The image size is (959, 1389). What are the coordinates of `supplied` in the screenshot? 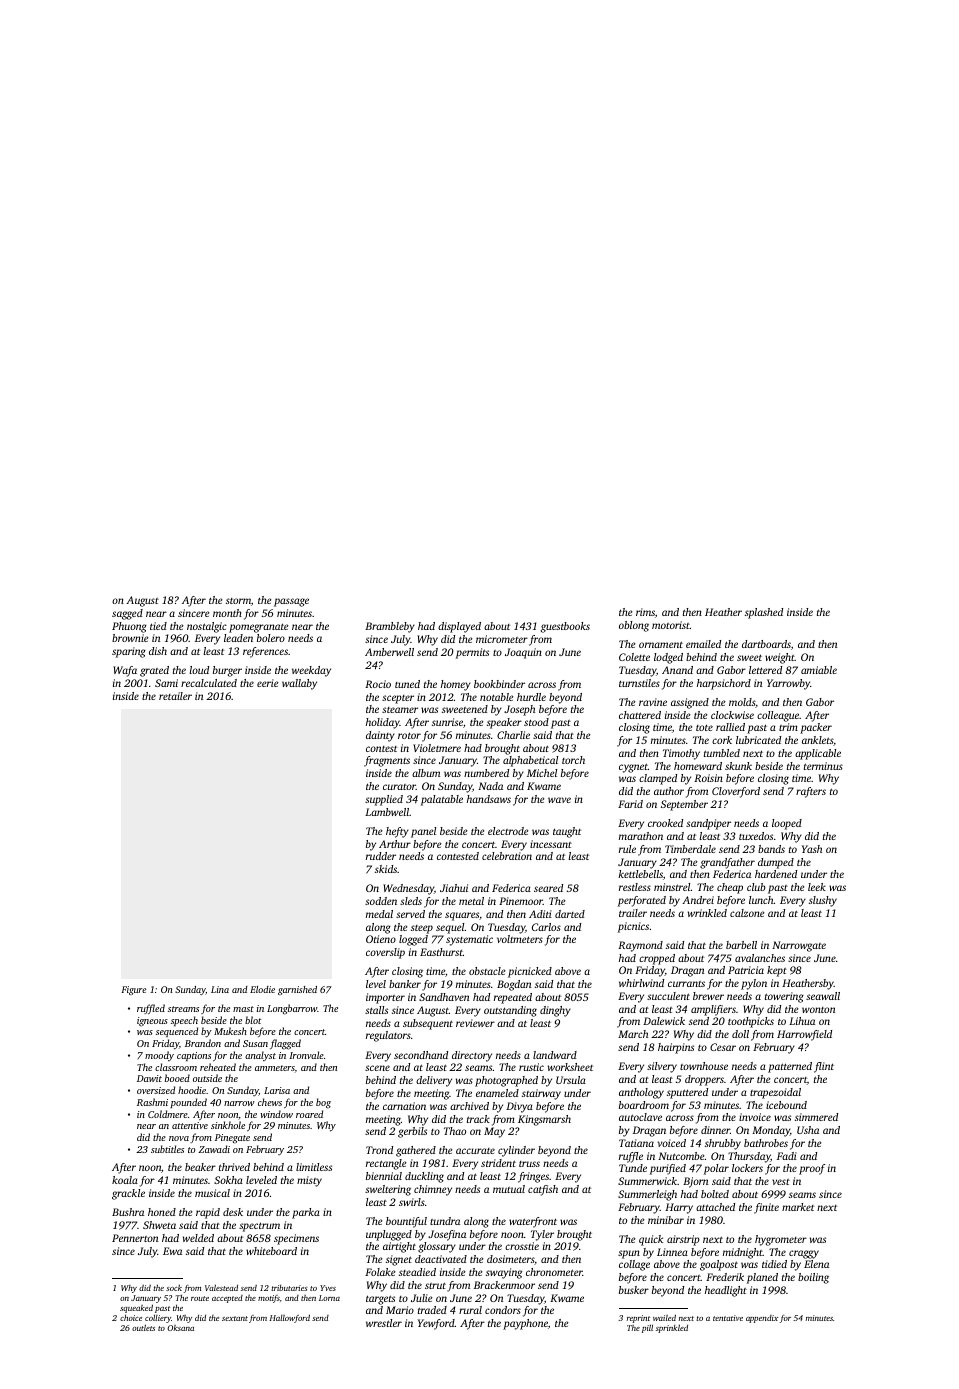 It's located at (384, 800).
